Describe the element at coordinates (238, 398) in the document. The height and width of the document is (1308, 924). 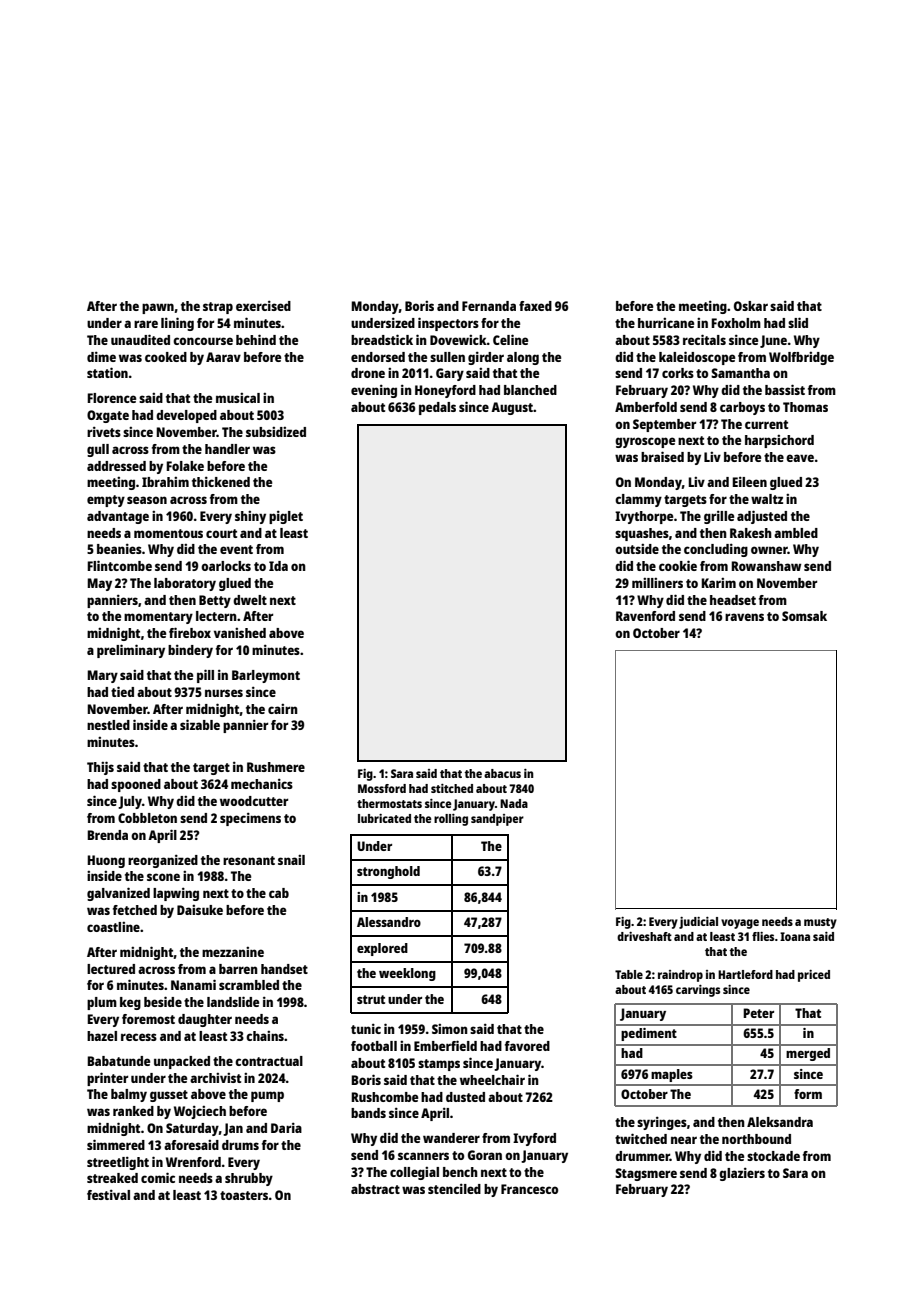
I see `musical` at that location.
